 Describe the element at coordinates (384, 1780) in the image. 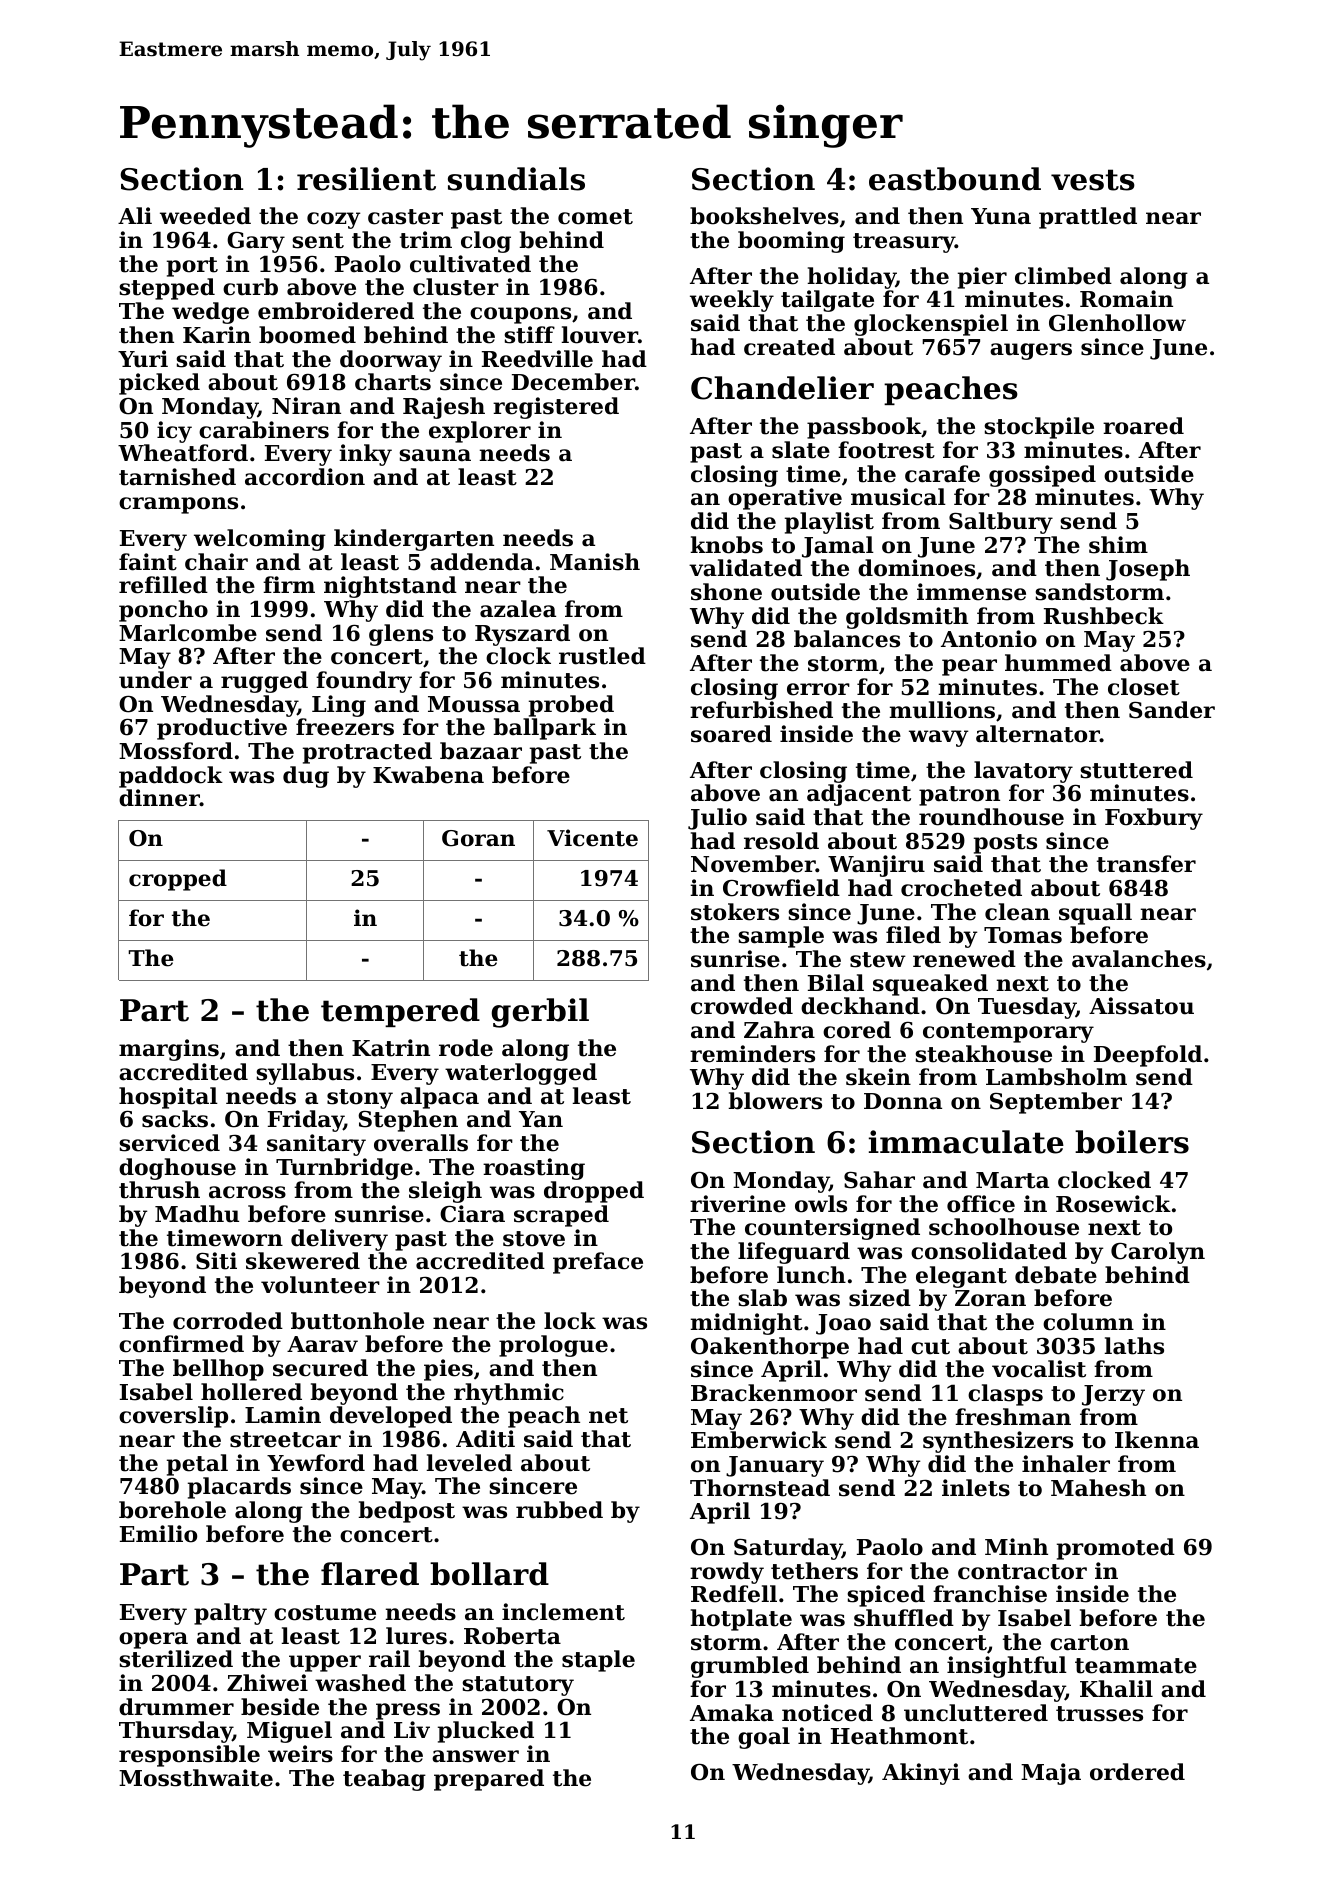

I see `teabag` at that location.
